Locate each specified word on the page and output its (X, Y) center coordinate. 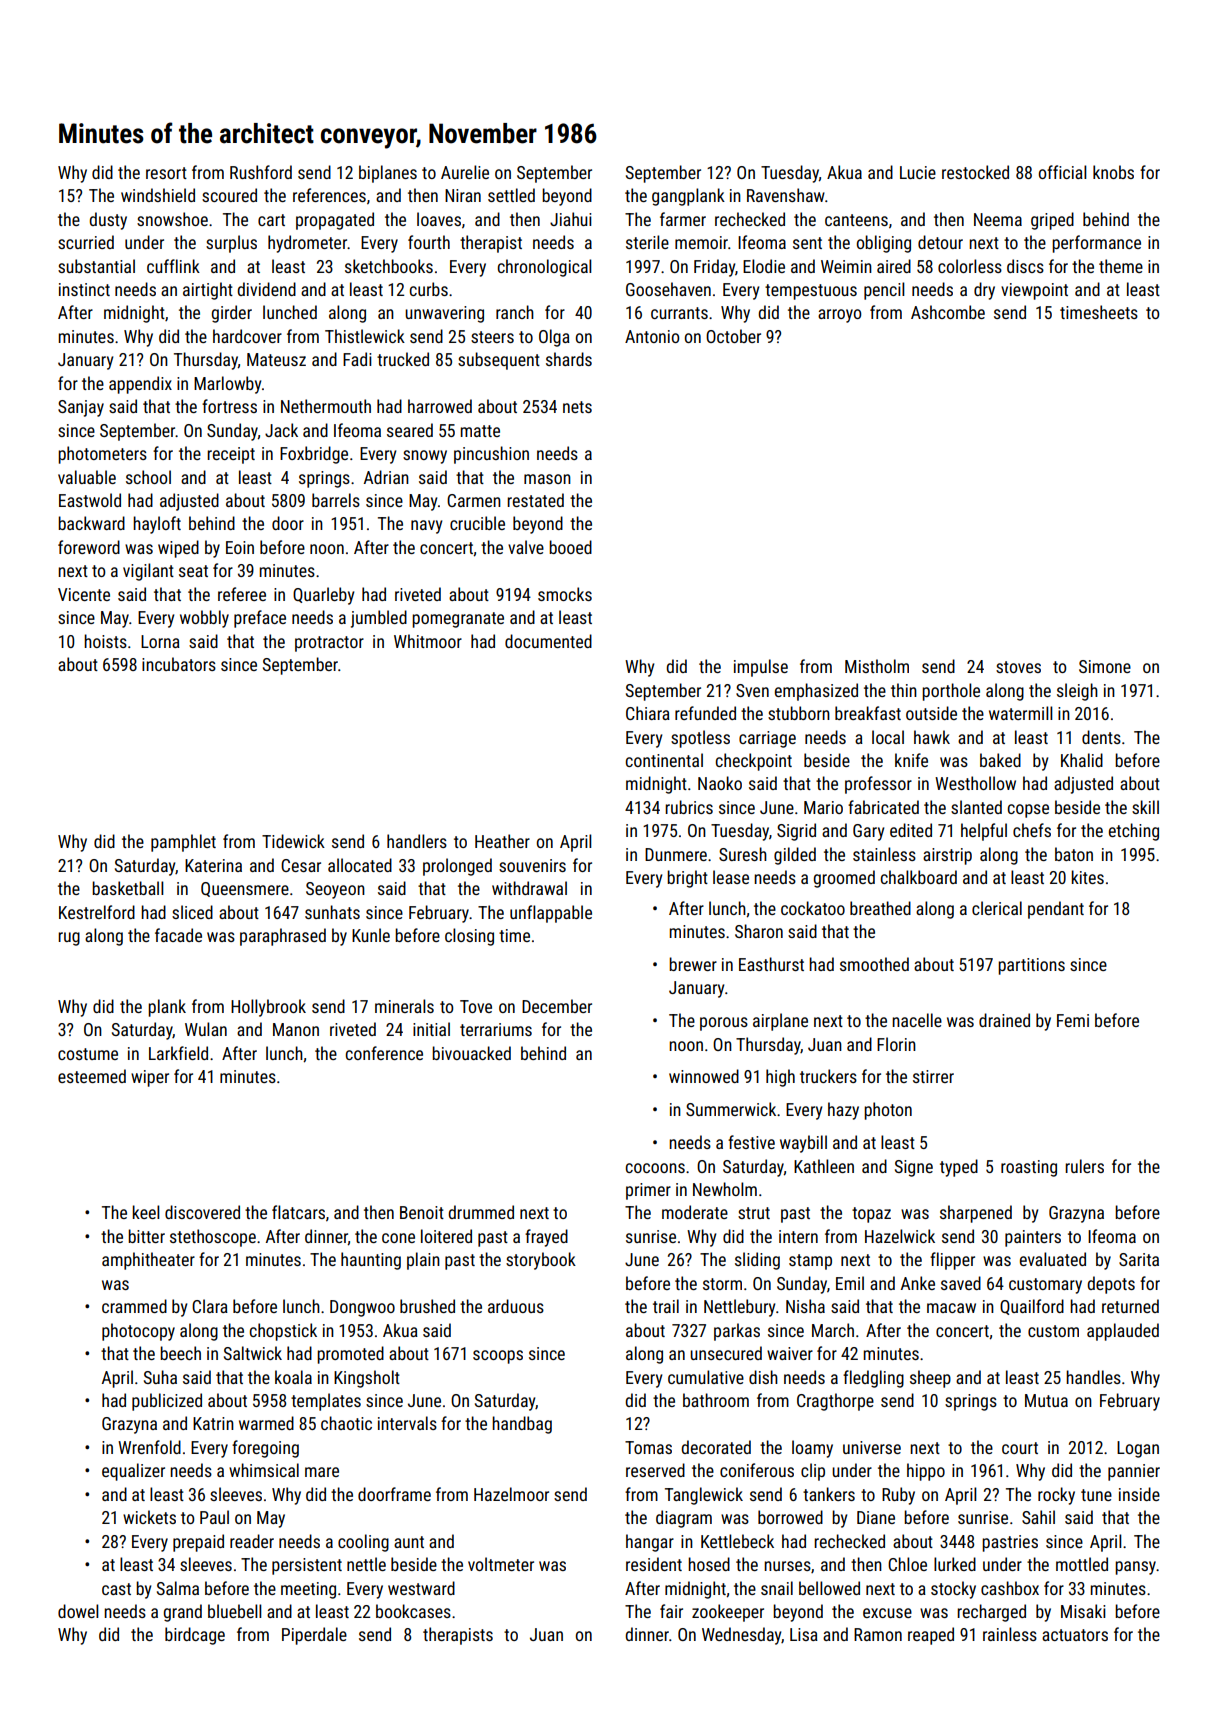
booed (570, 547)
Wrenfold (149, 1447)
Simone (1105, 666)
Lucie (918, 172)
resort (166, 173)
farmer (683, 219)
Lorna (160, 641)
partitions (1031, 966)
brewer (693, 964)
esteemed (92, 1076)
